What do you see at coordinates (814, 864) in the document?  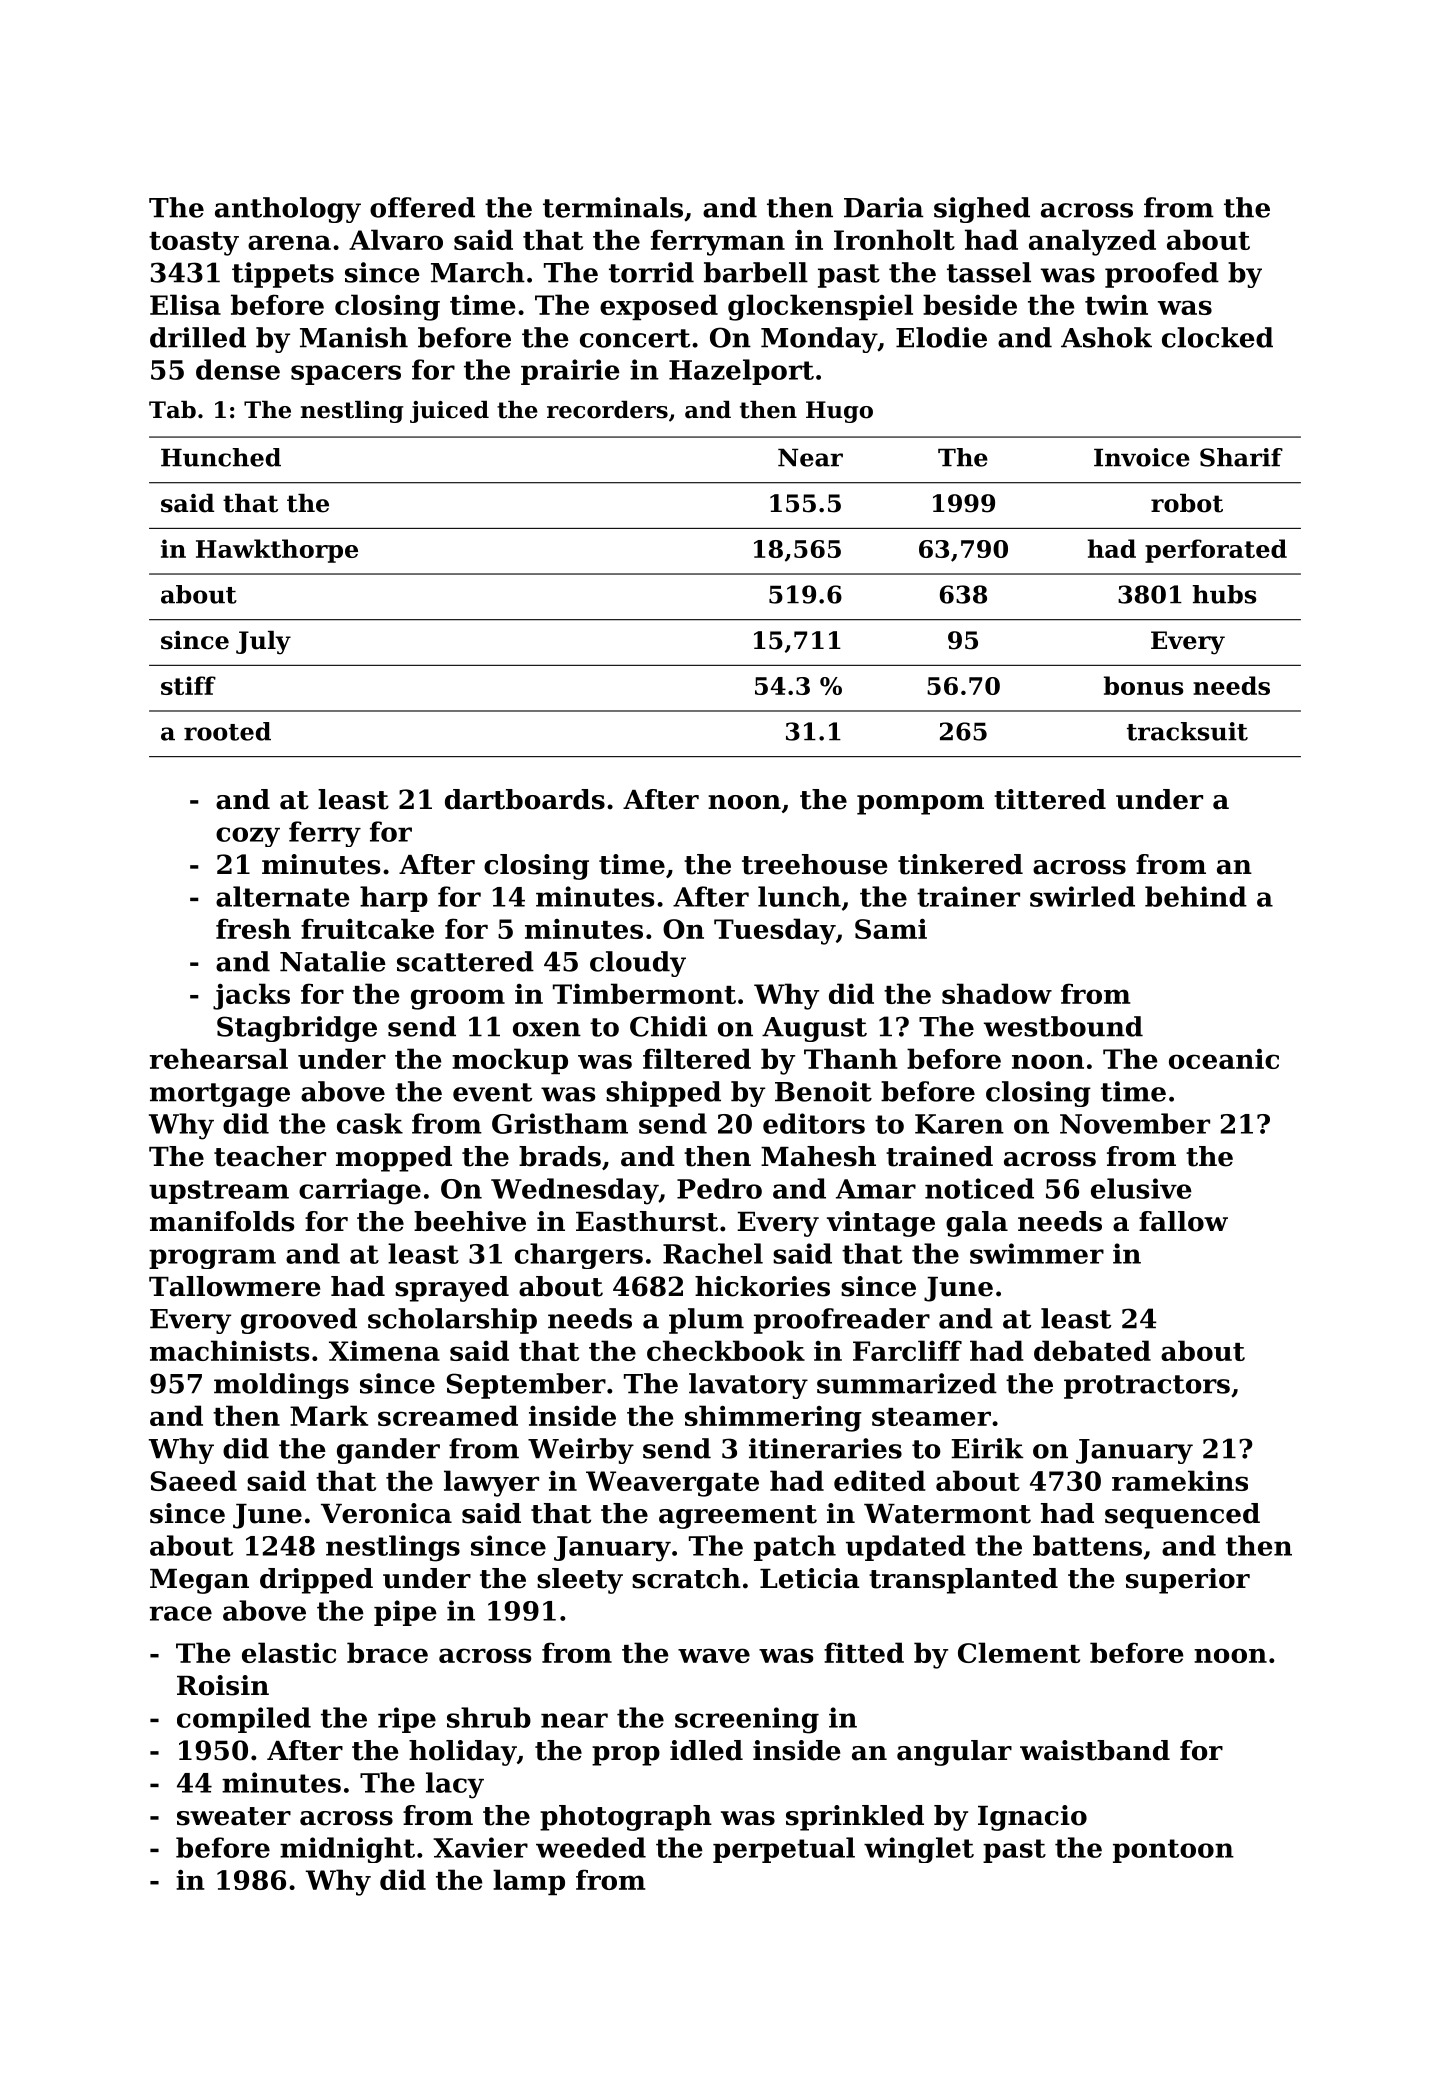 I see `treehouse` at bounding box center [814, 864].
